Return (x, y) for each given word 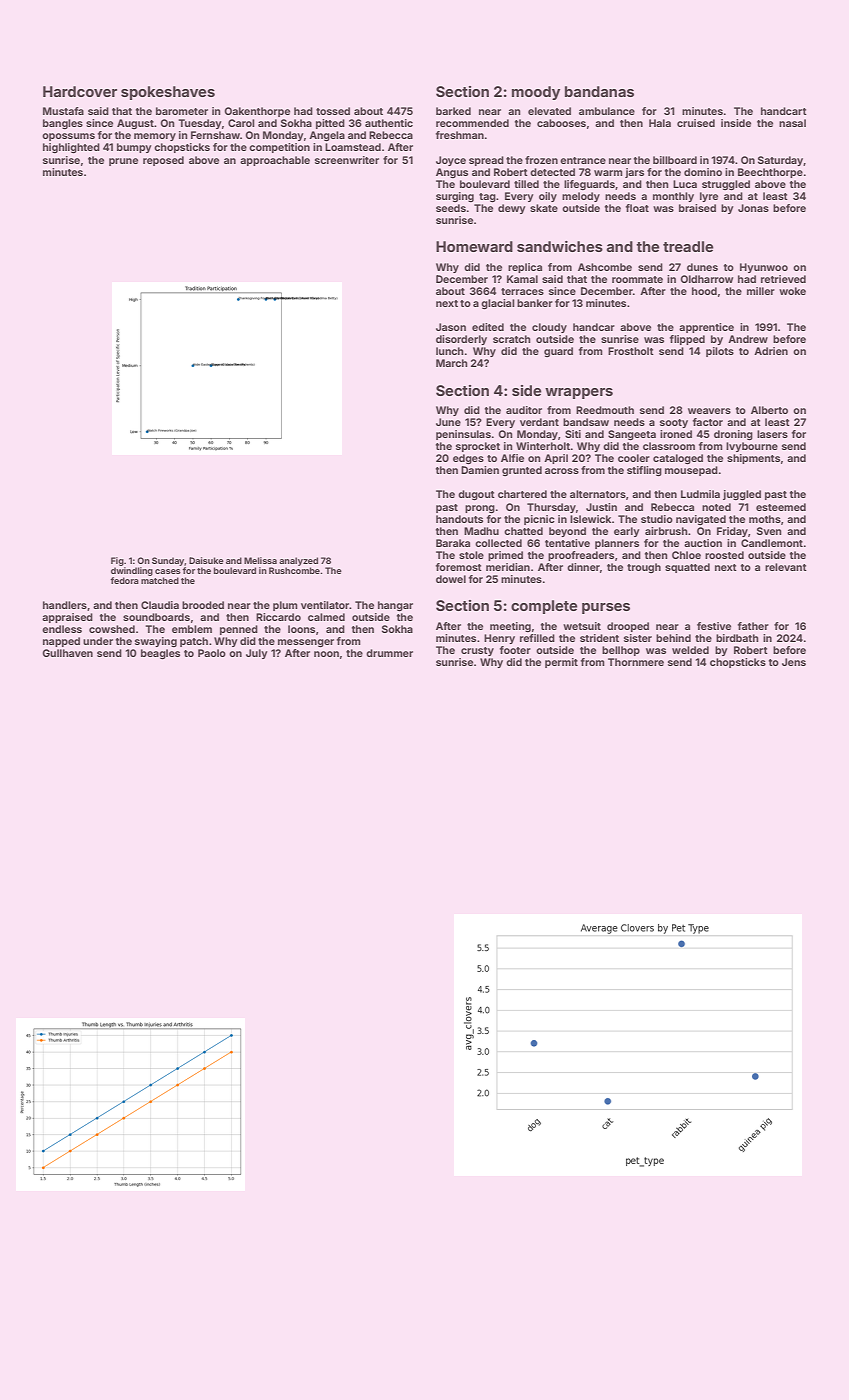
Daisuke (206, 560)
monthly (673, 197)
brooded (203, 605)
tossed (333, 111)
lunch (450, 351)
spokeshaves (168, 93)
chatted (523, 531)
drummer (389, 653)
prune (123, 162)
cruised (696, 123)
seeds (451, 208)
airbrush (666, 531)
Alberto (769, 410)
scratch (512, 339)
